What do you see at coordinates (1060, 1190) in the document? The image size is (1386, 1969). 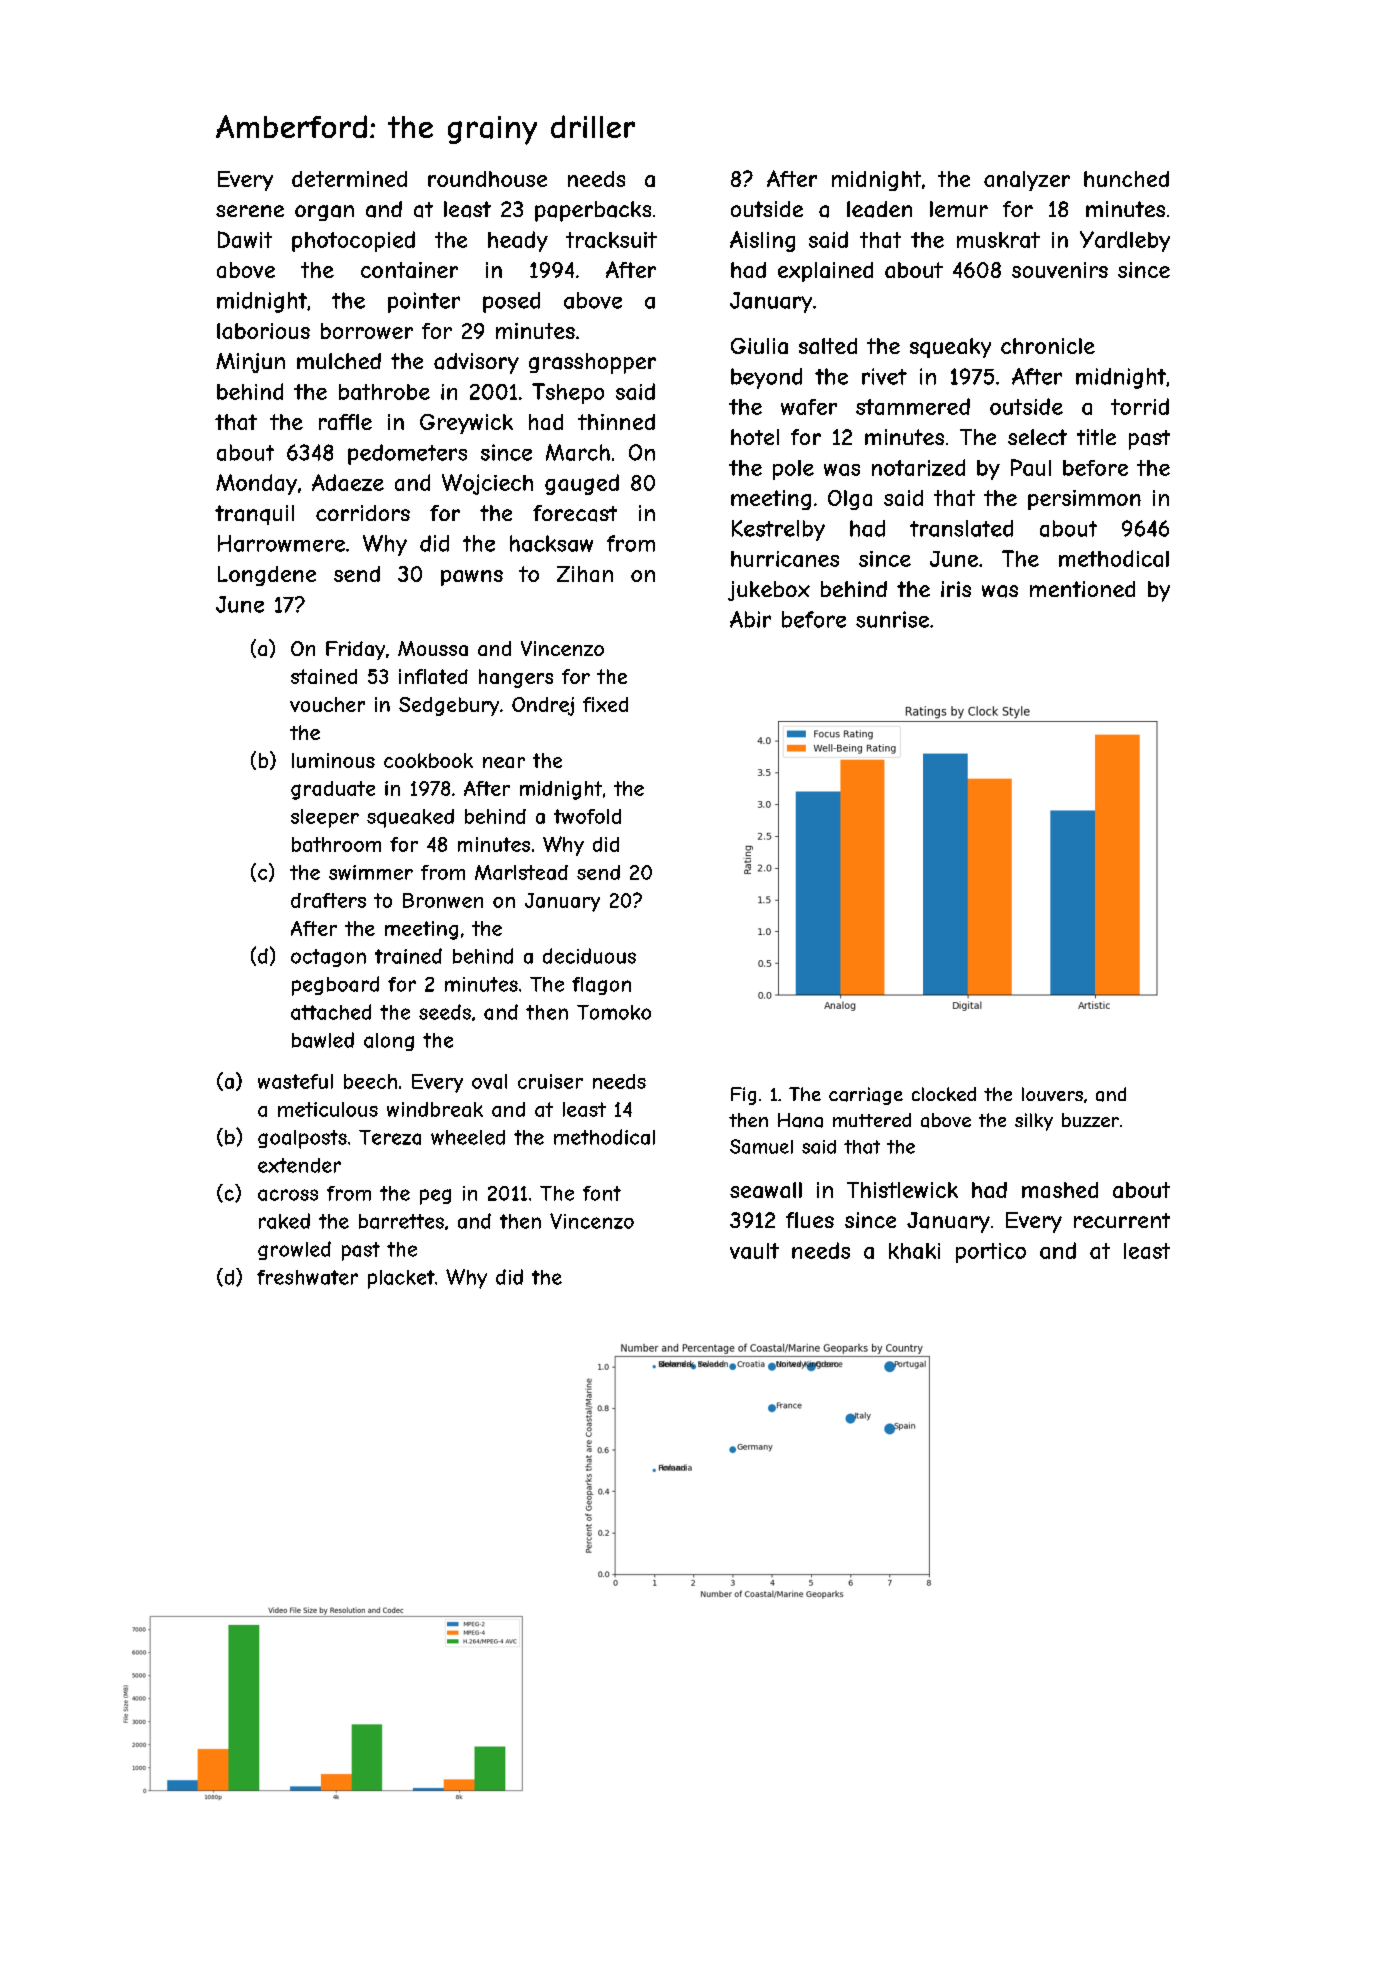 I see `mashed` at bounding box center [1060, 1190].
